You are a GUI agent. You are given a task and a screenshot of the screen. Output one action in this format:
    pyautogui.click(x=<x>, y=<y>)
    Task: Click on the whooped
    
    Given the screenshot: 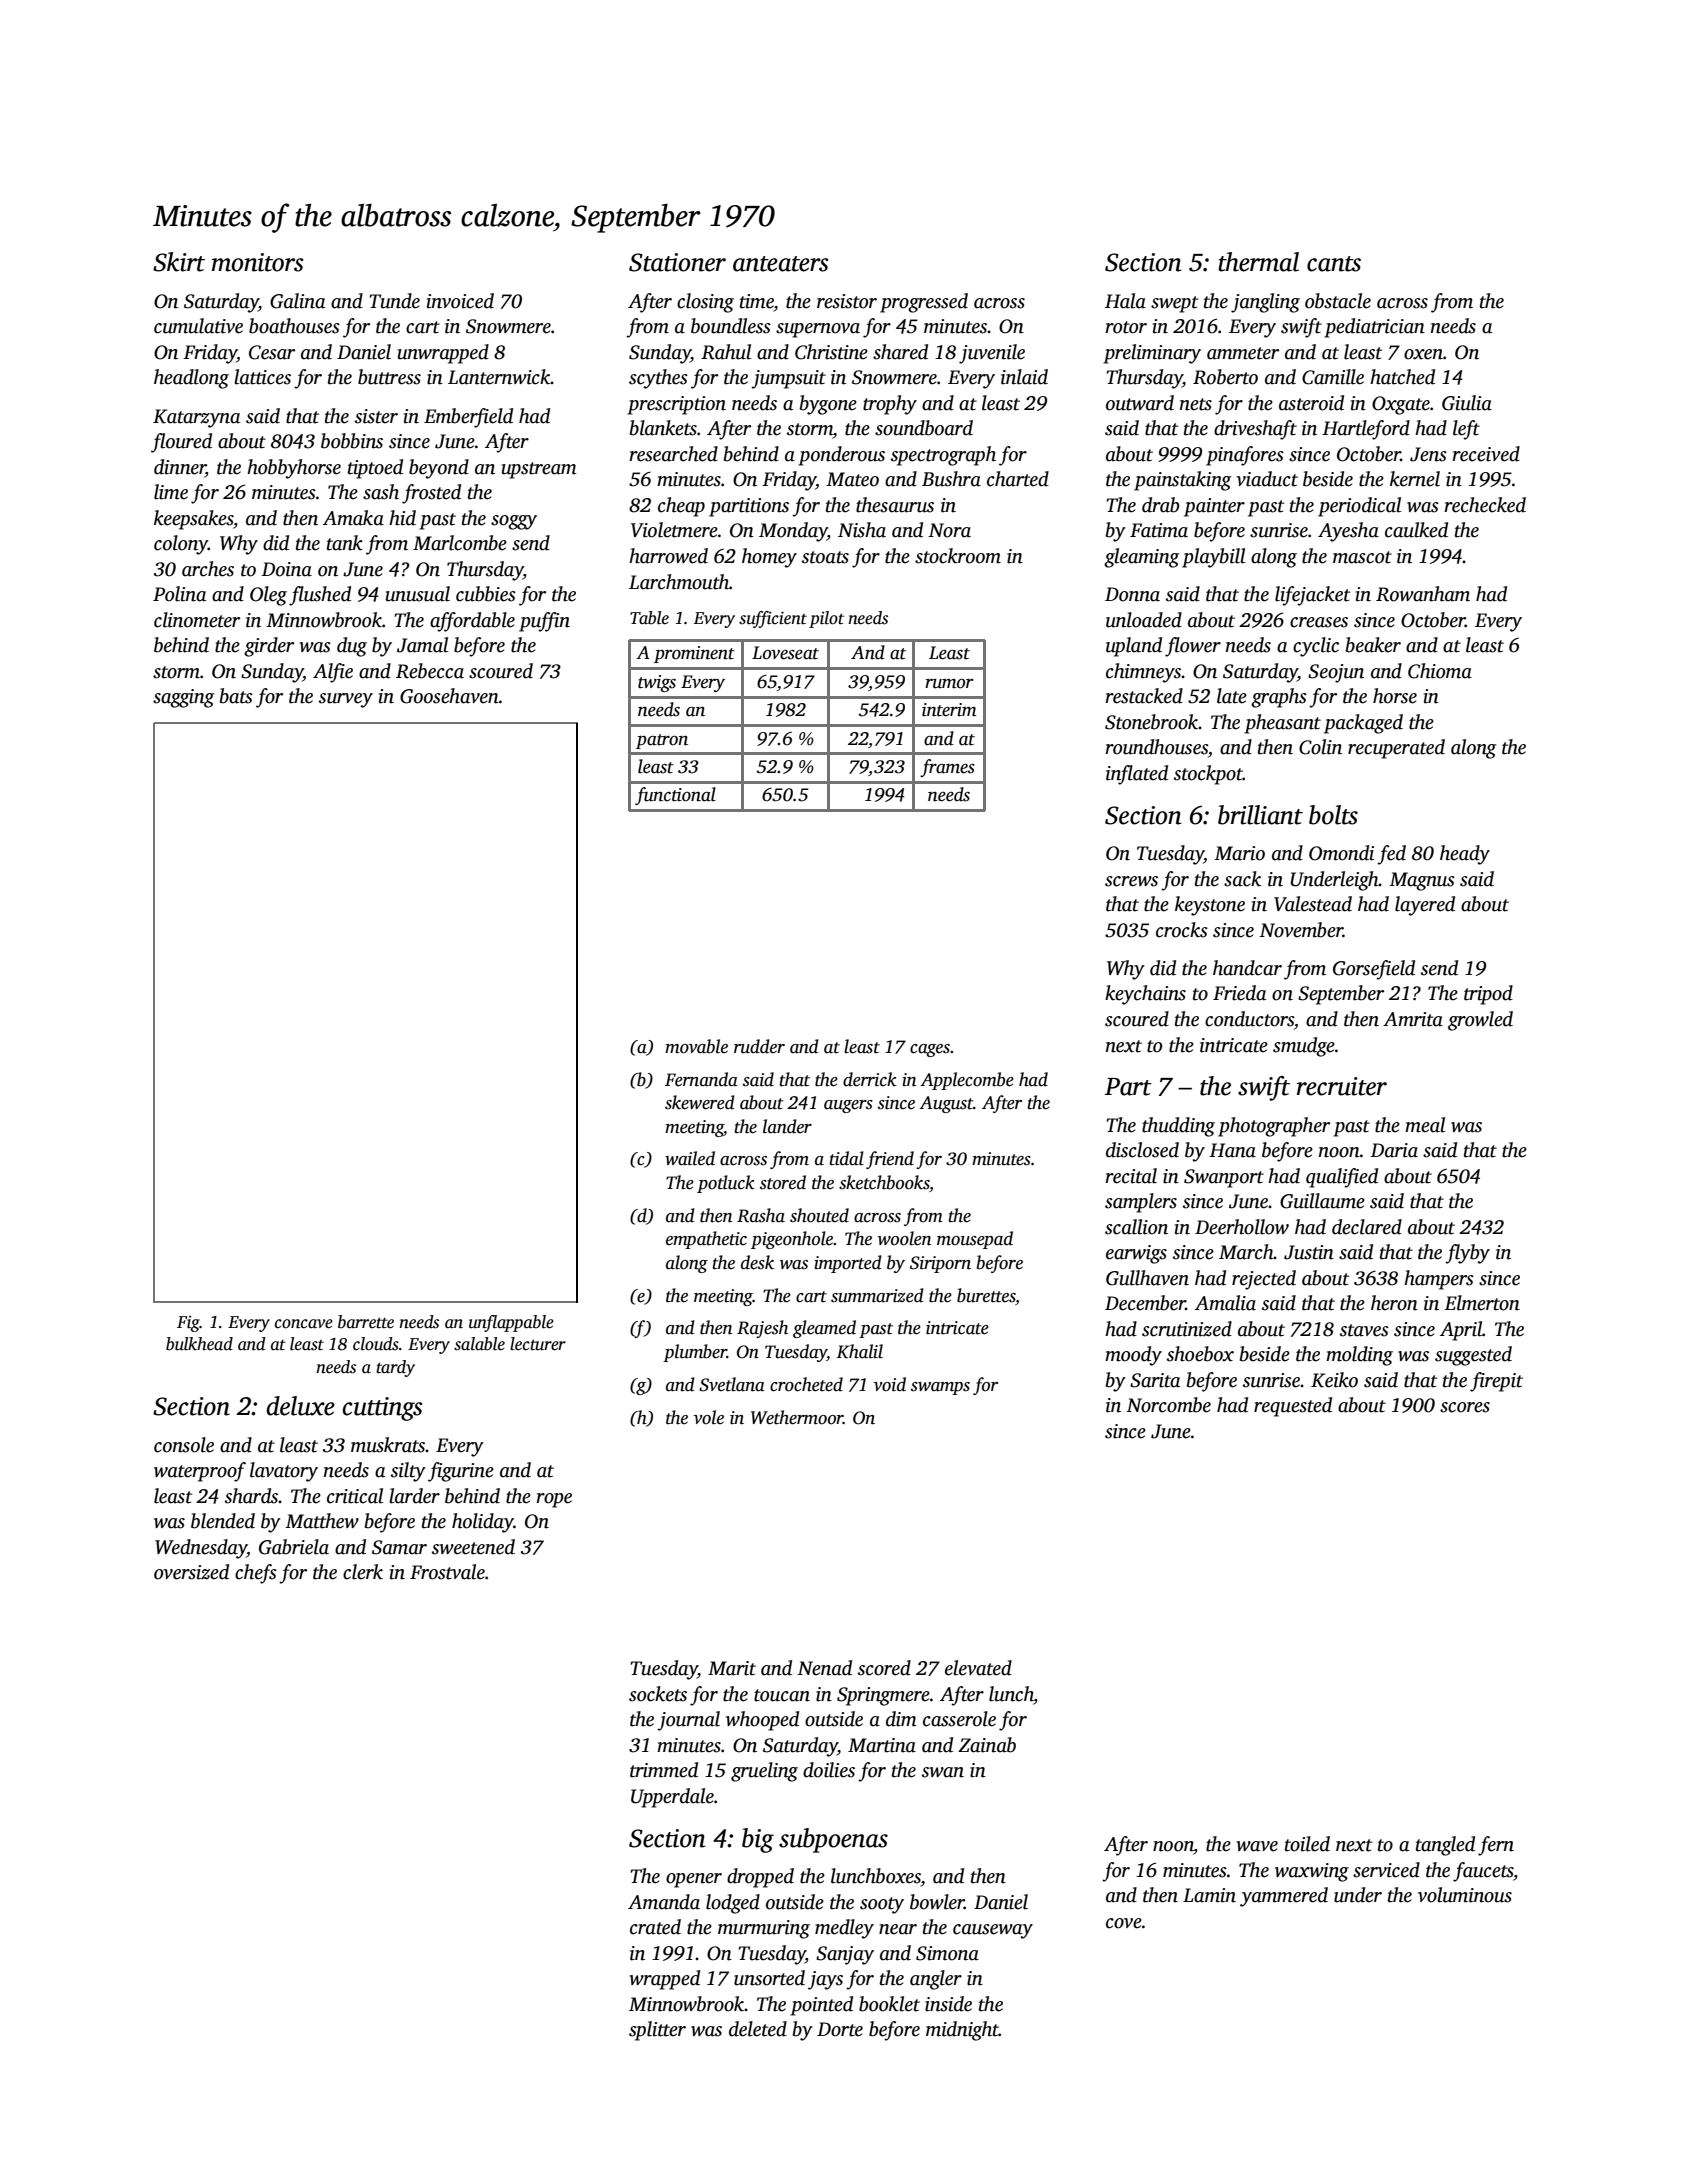 What is the action you would take?
    pyautogui.click(x=762, y=1721)
